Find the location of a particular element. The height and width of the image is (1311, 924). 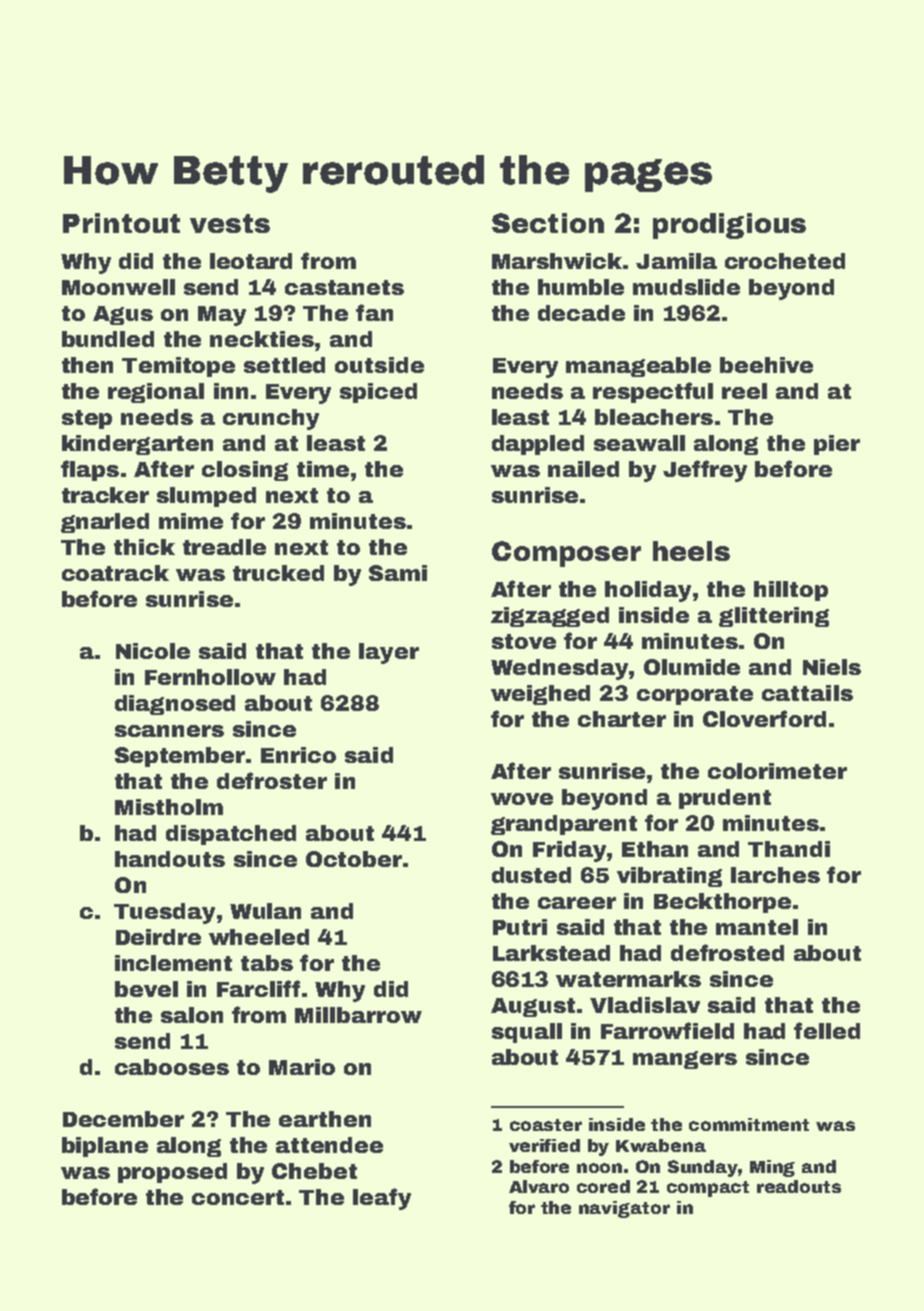

decade is located at coordinates (581, 313).
